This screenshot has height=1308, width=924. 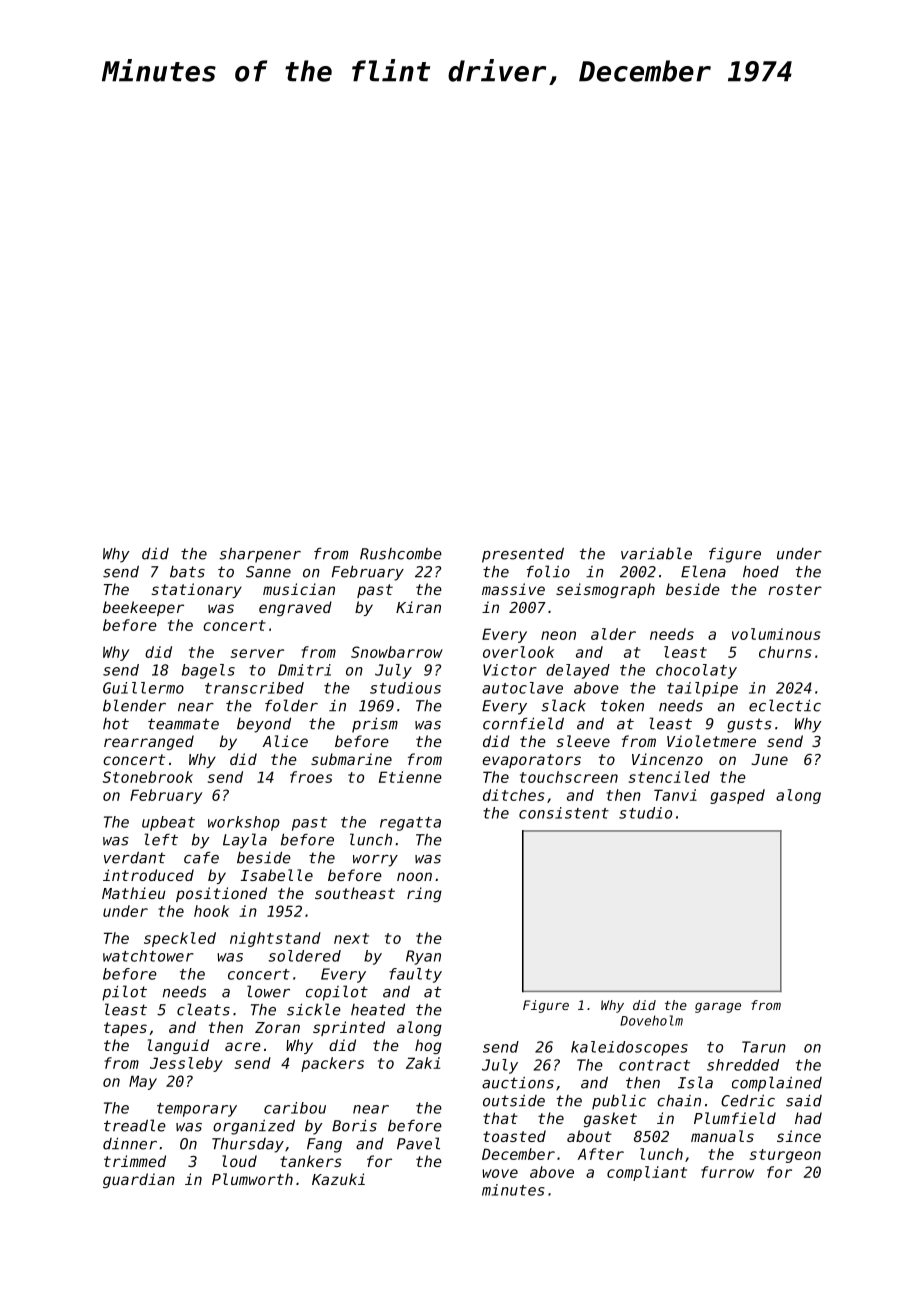 What do you see at coordinates (211, 911) in the screenshot?
I see `hook` at bounding box center [211, 911].
